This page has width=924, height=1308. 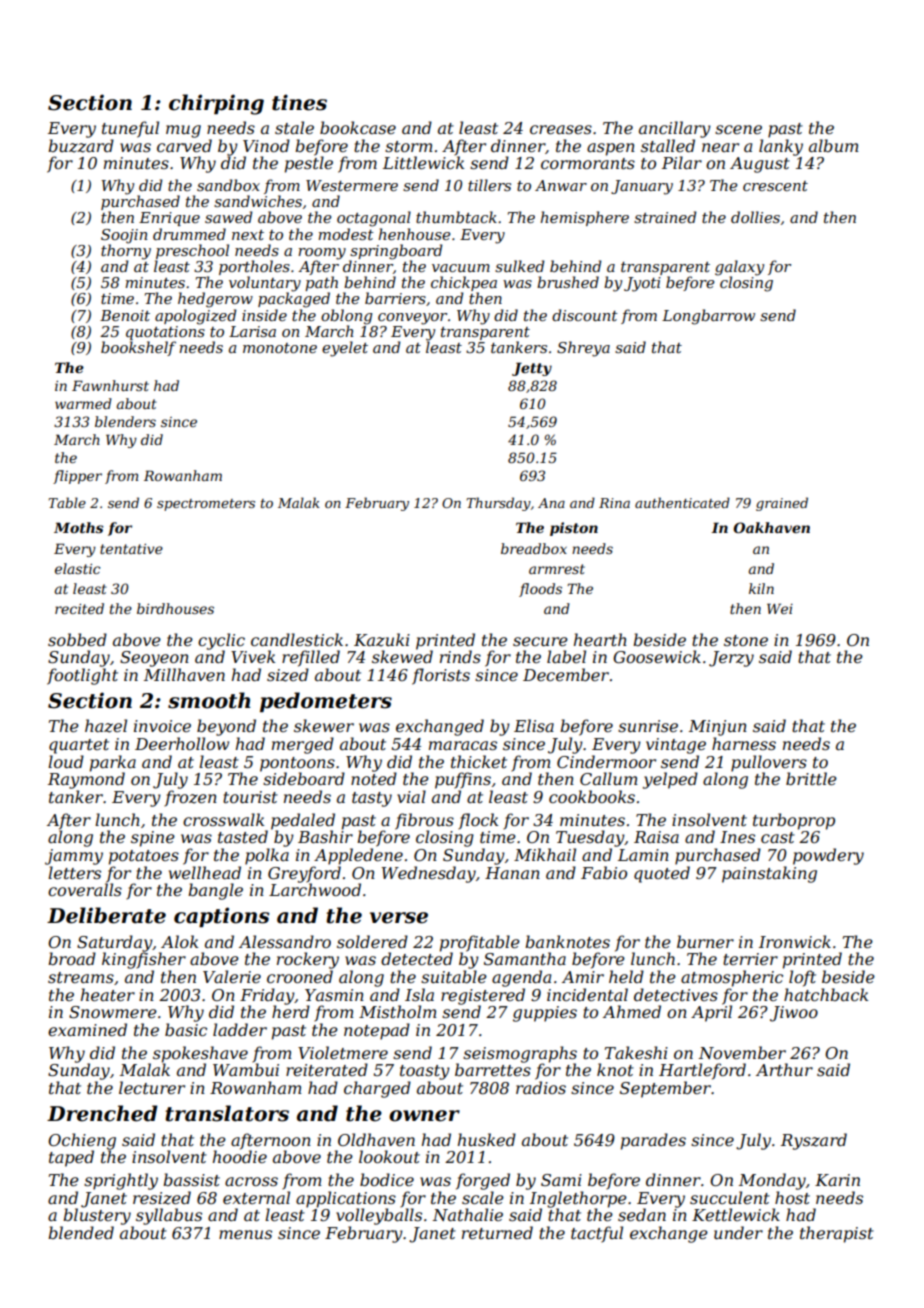 I want to click on Mistholm, so click(x=398, y=1011).
